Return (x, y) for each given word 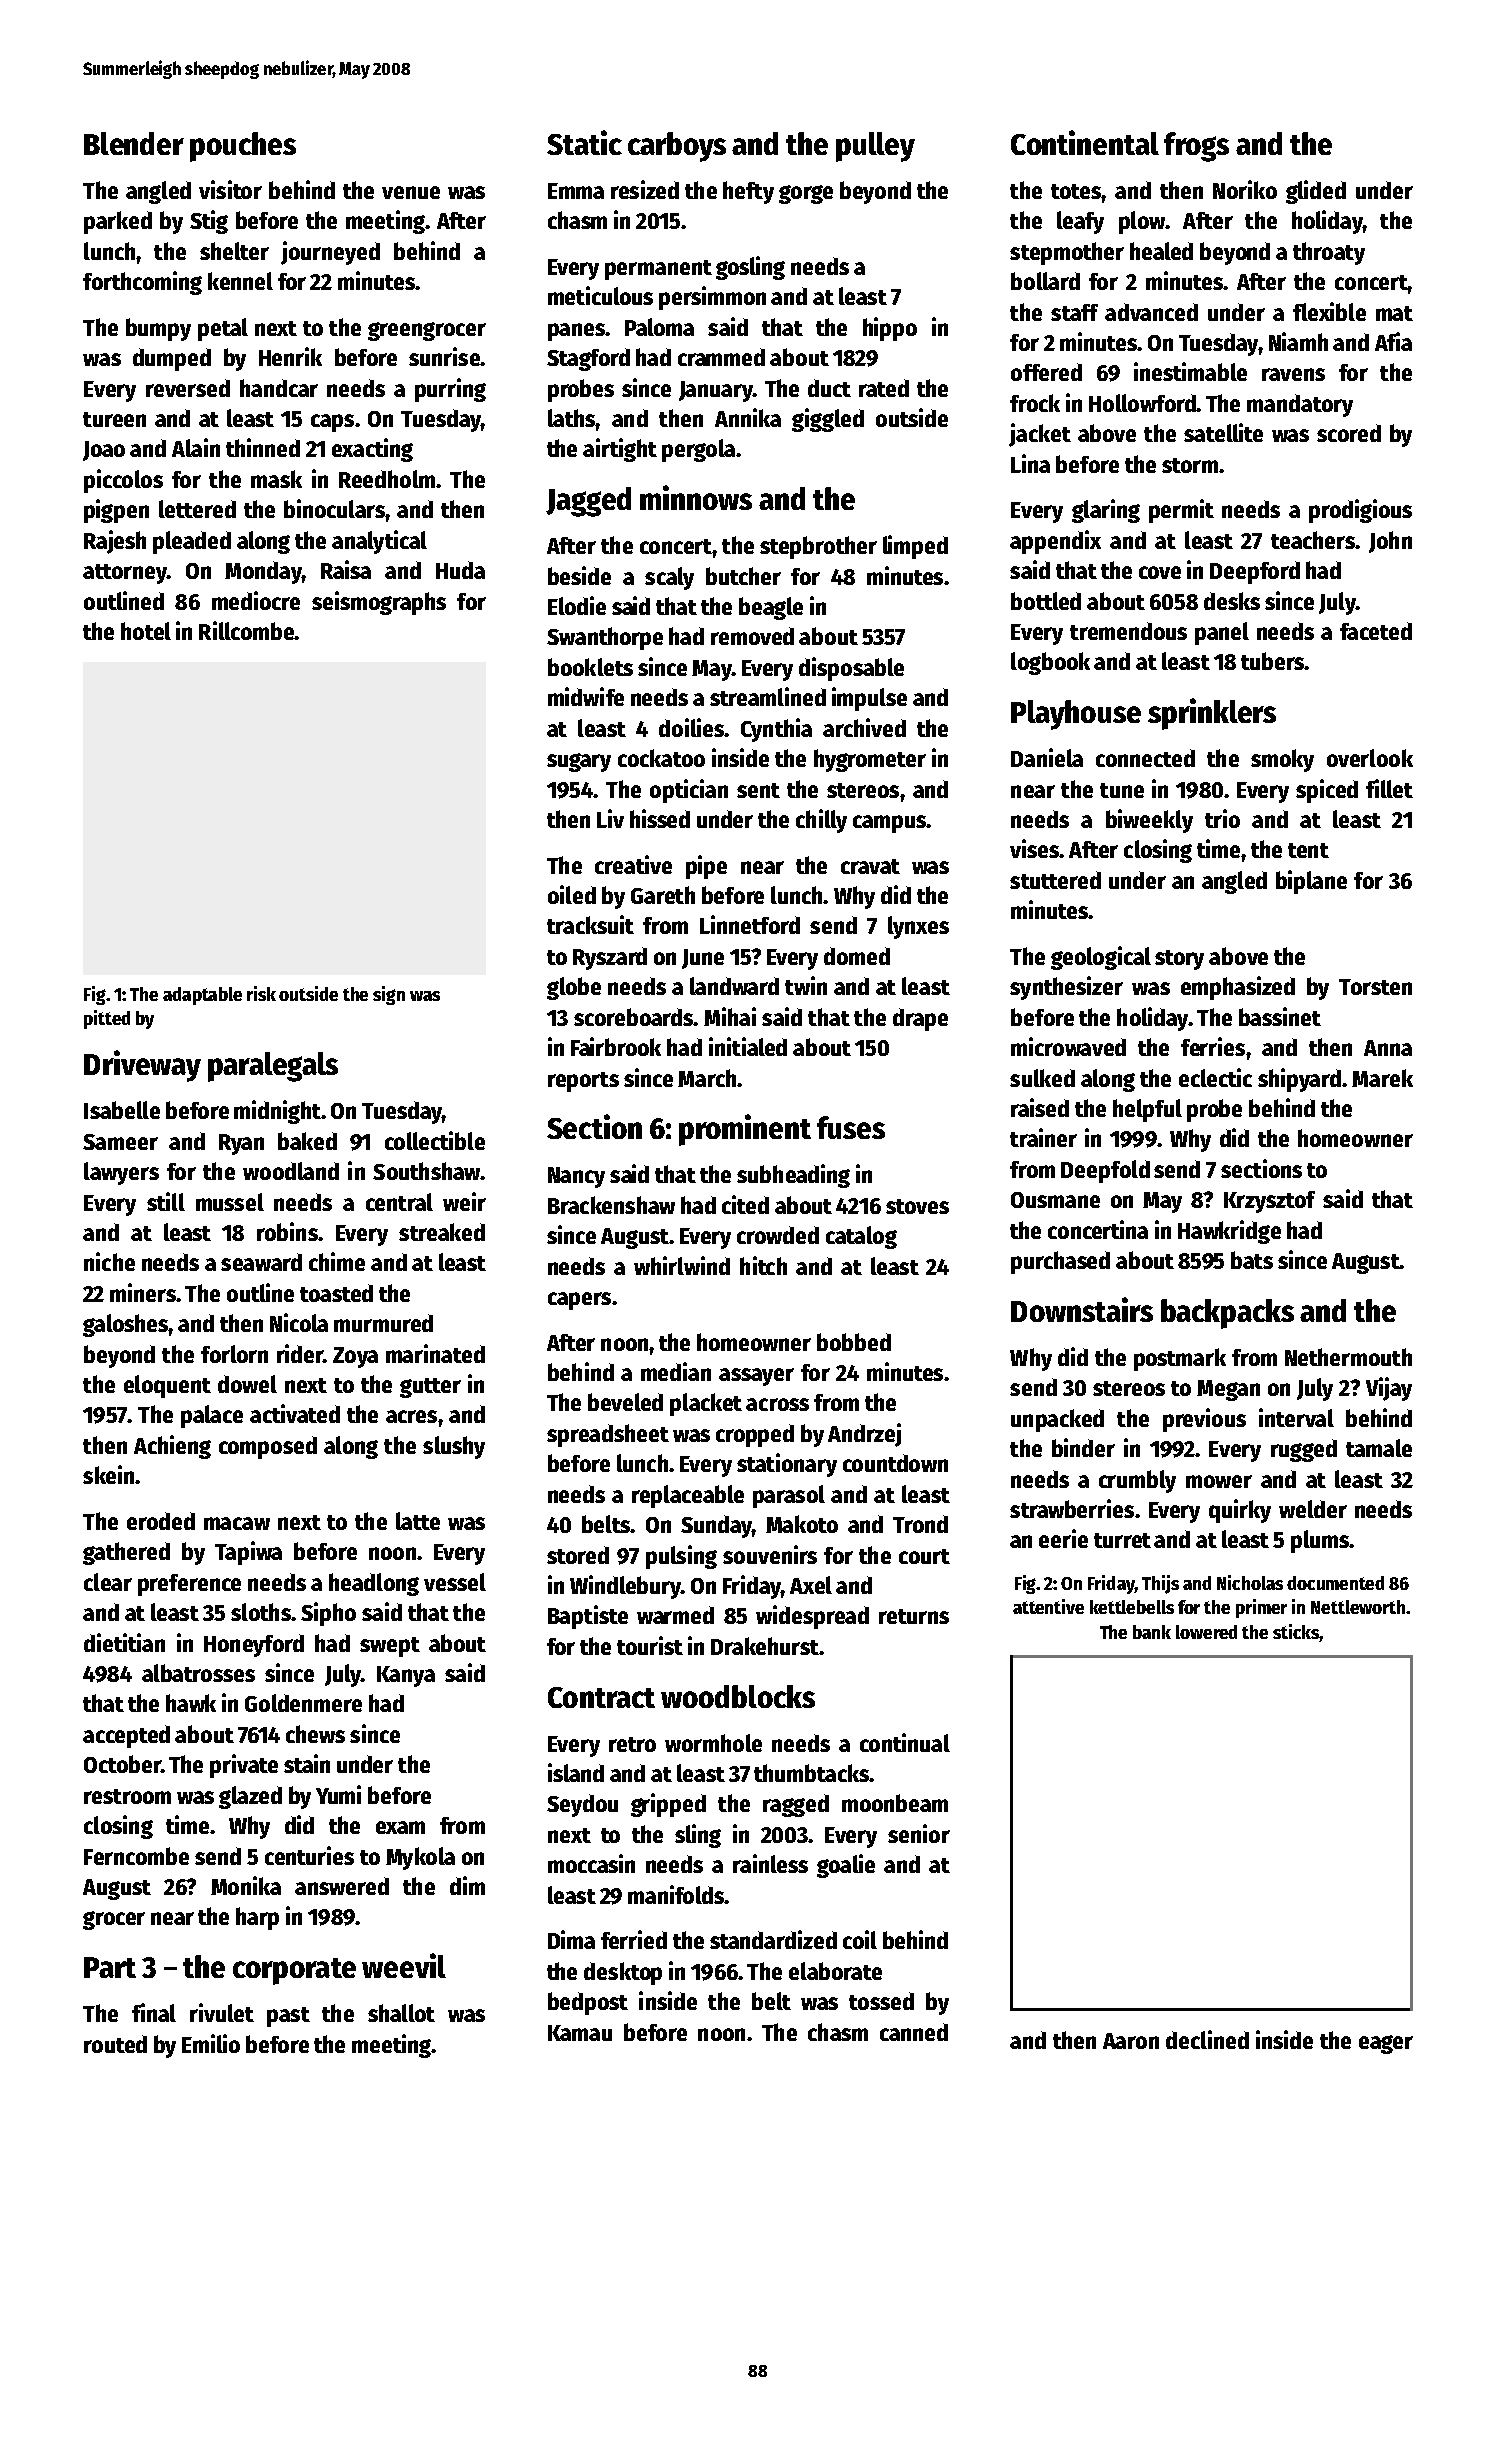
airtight (620, 450)
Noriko (1245, 189)
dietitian (124, 1642)
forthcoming (142, 283)
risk (261, 993)
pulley (875, 147)
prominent (745, 1130)
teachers (1313, 540)
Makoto (802, 1524)
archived (864, 727)
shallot (401, 2013)
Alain (196, 447)
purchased (1060, 1262)
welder (1313, 1509)
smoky (1282, 760)
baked (307, 1141)
